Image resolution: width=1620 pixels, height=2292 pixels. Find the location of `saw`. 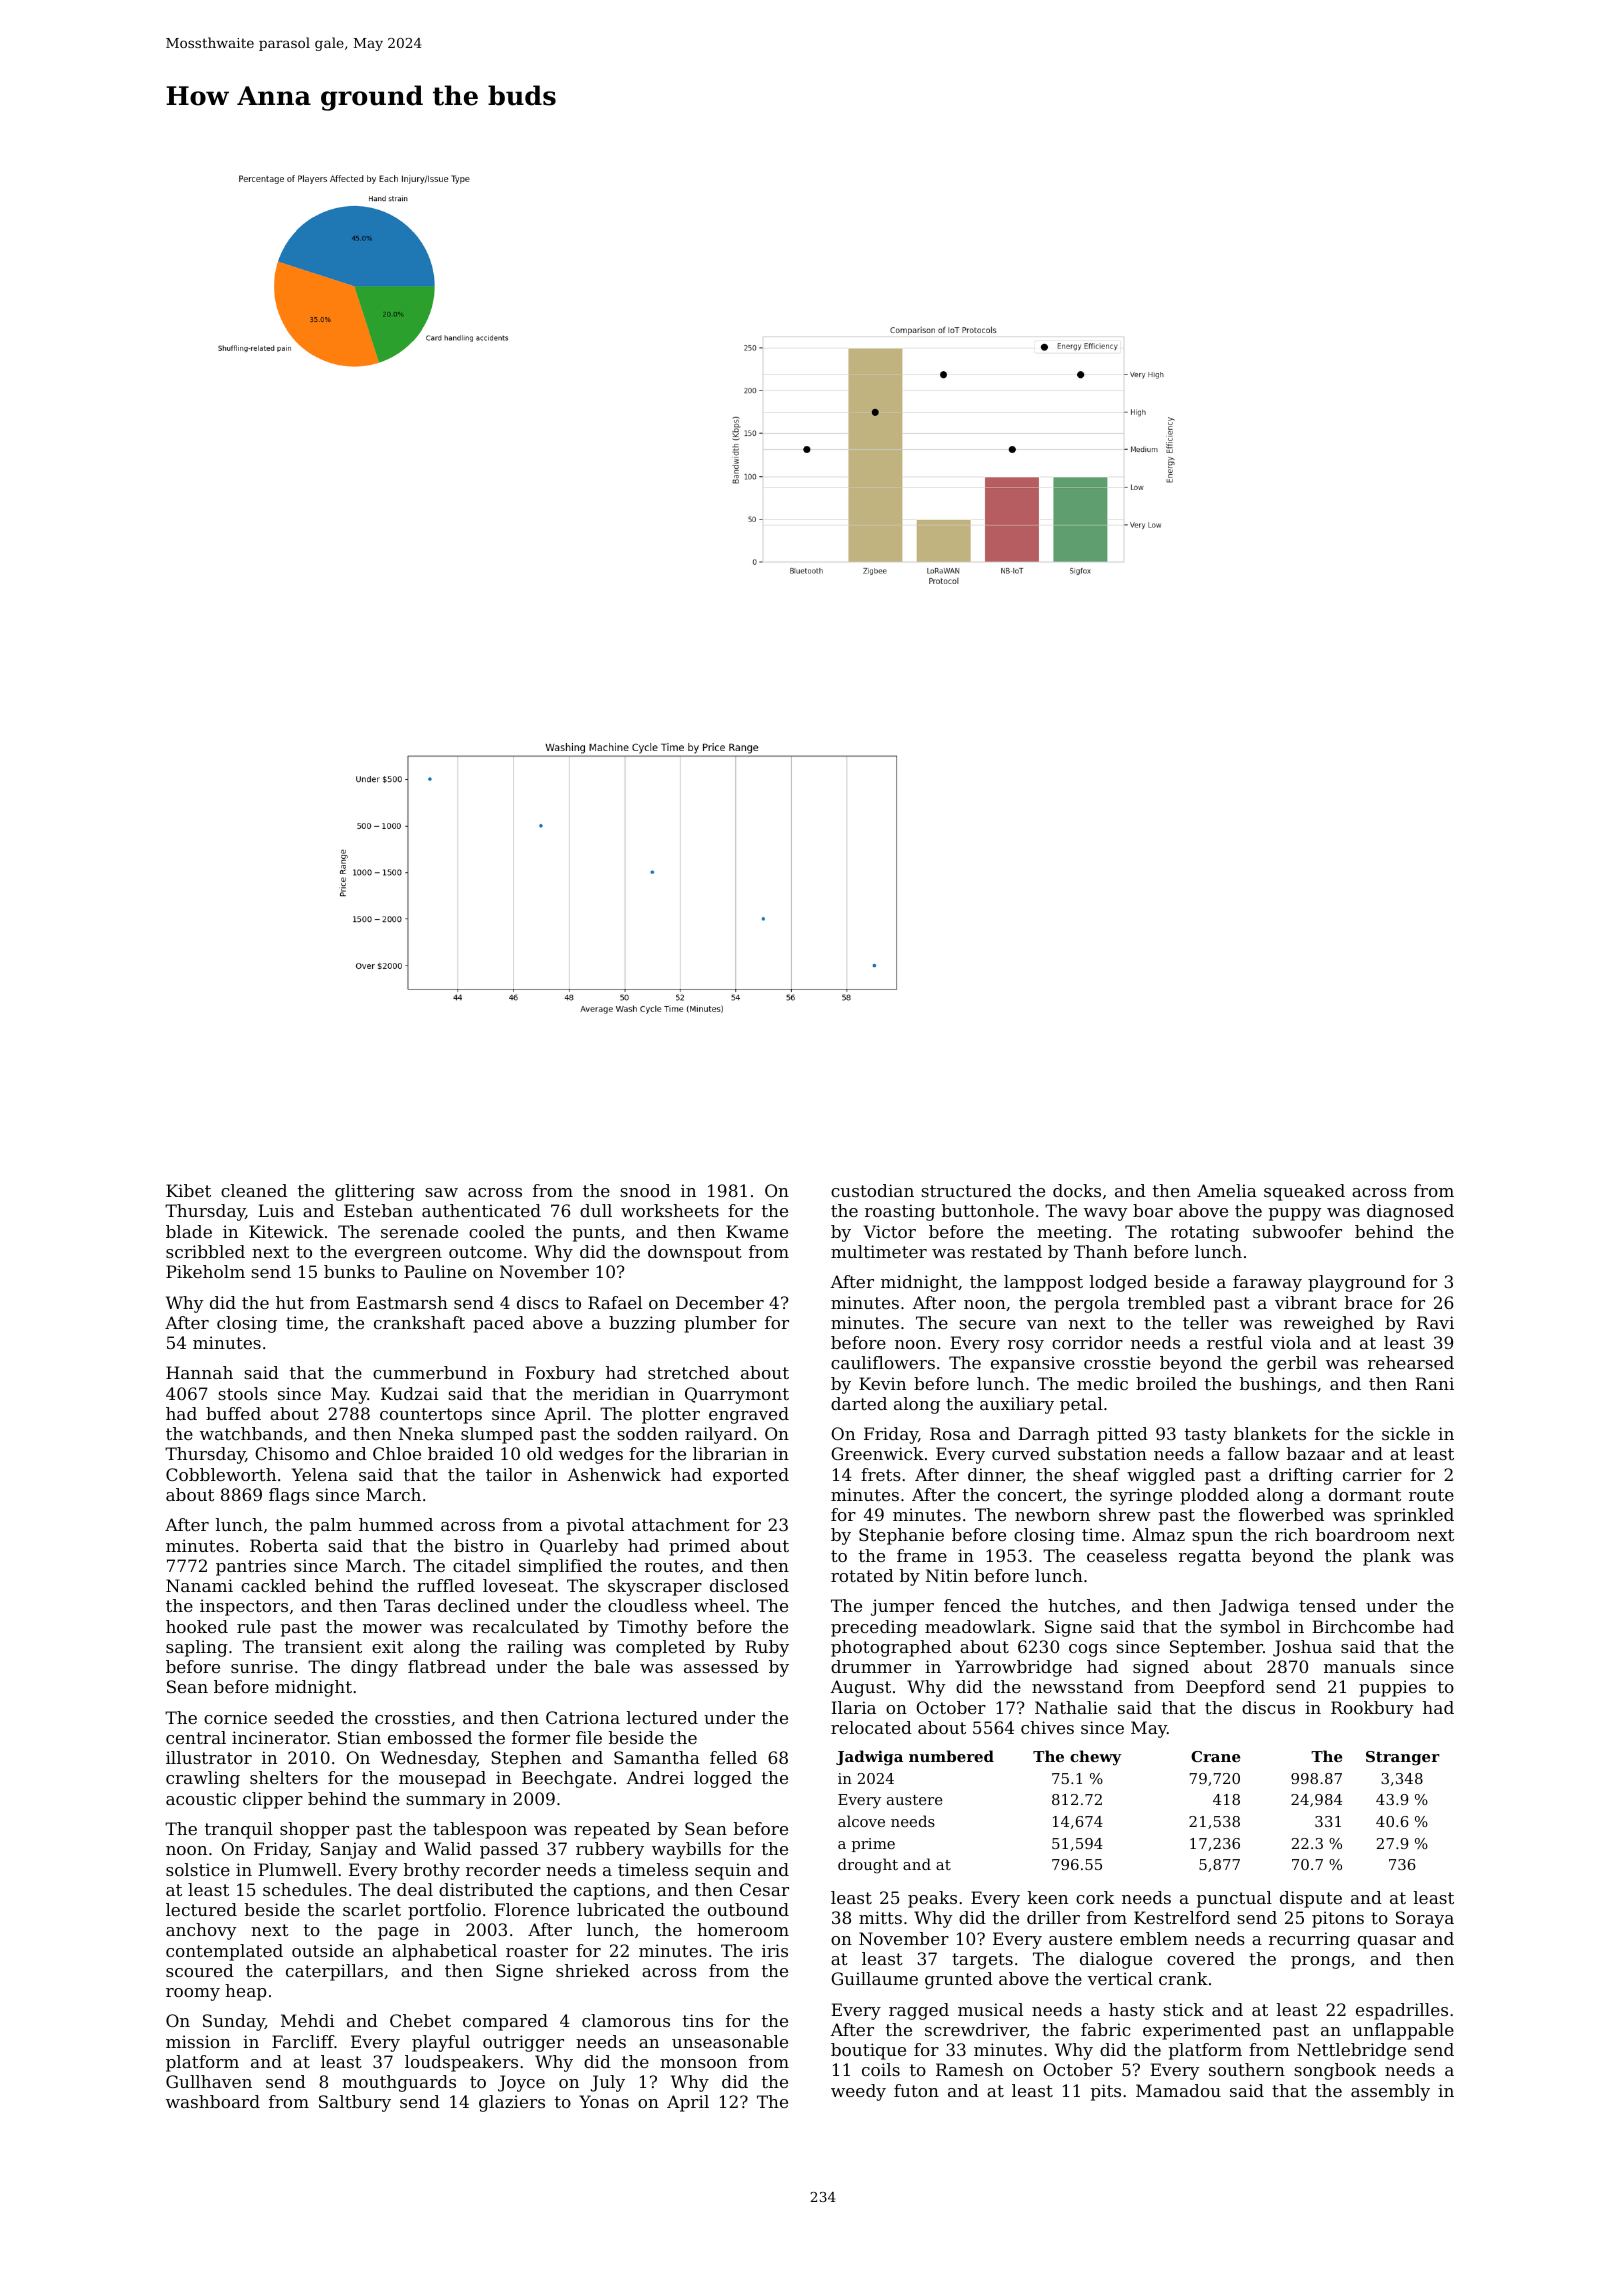

saw is located at coordinates (441, 1192).
